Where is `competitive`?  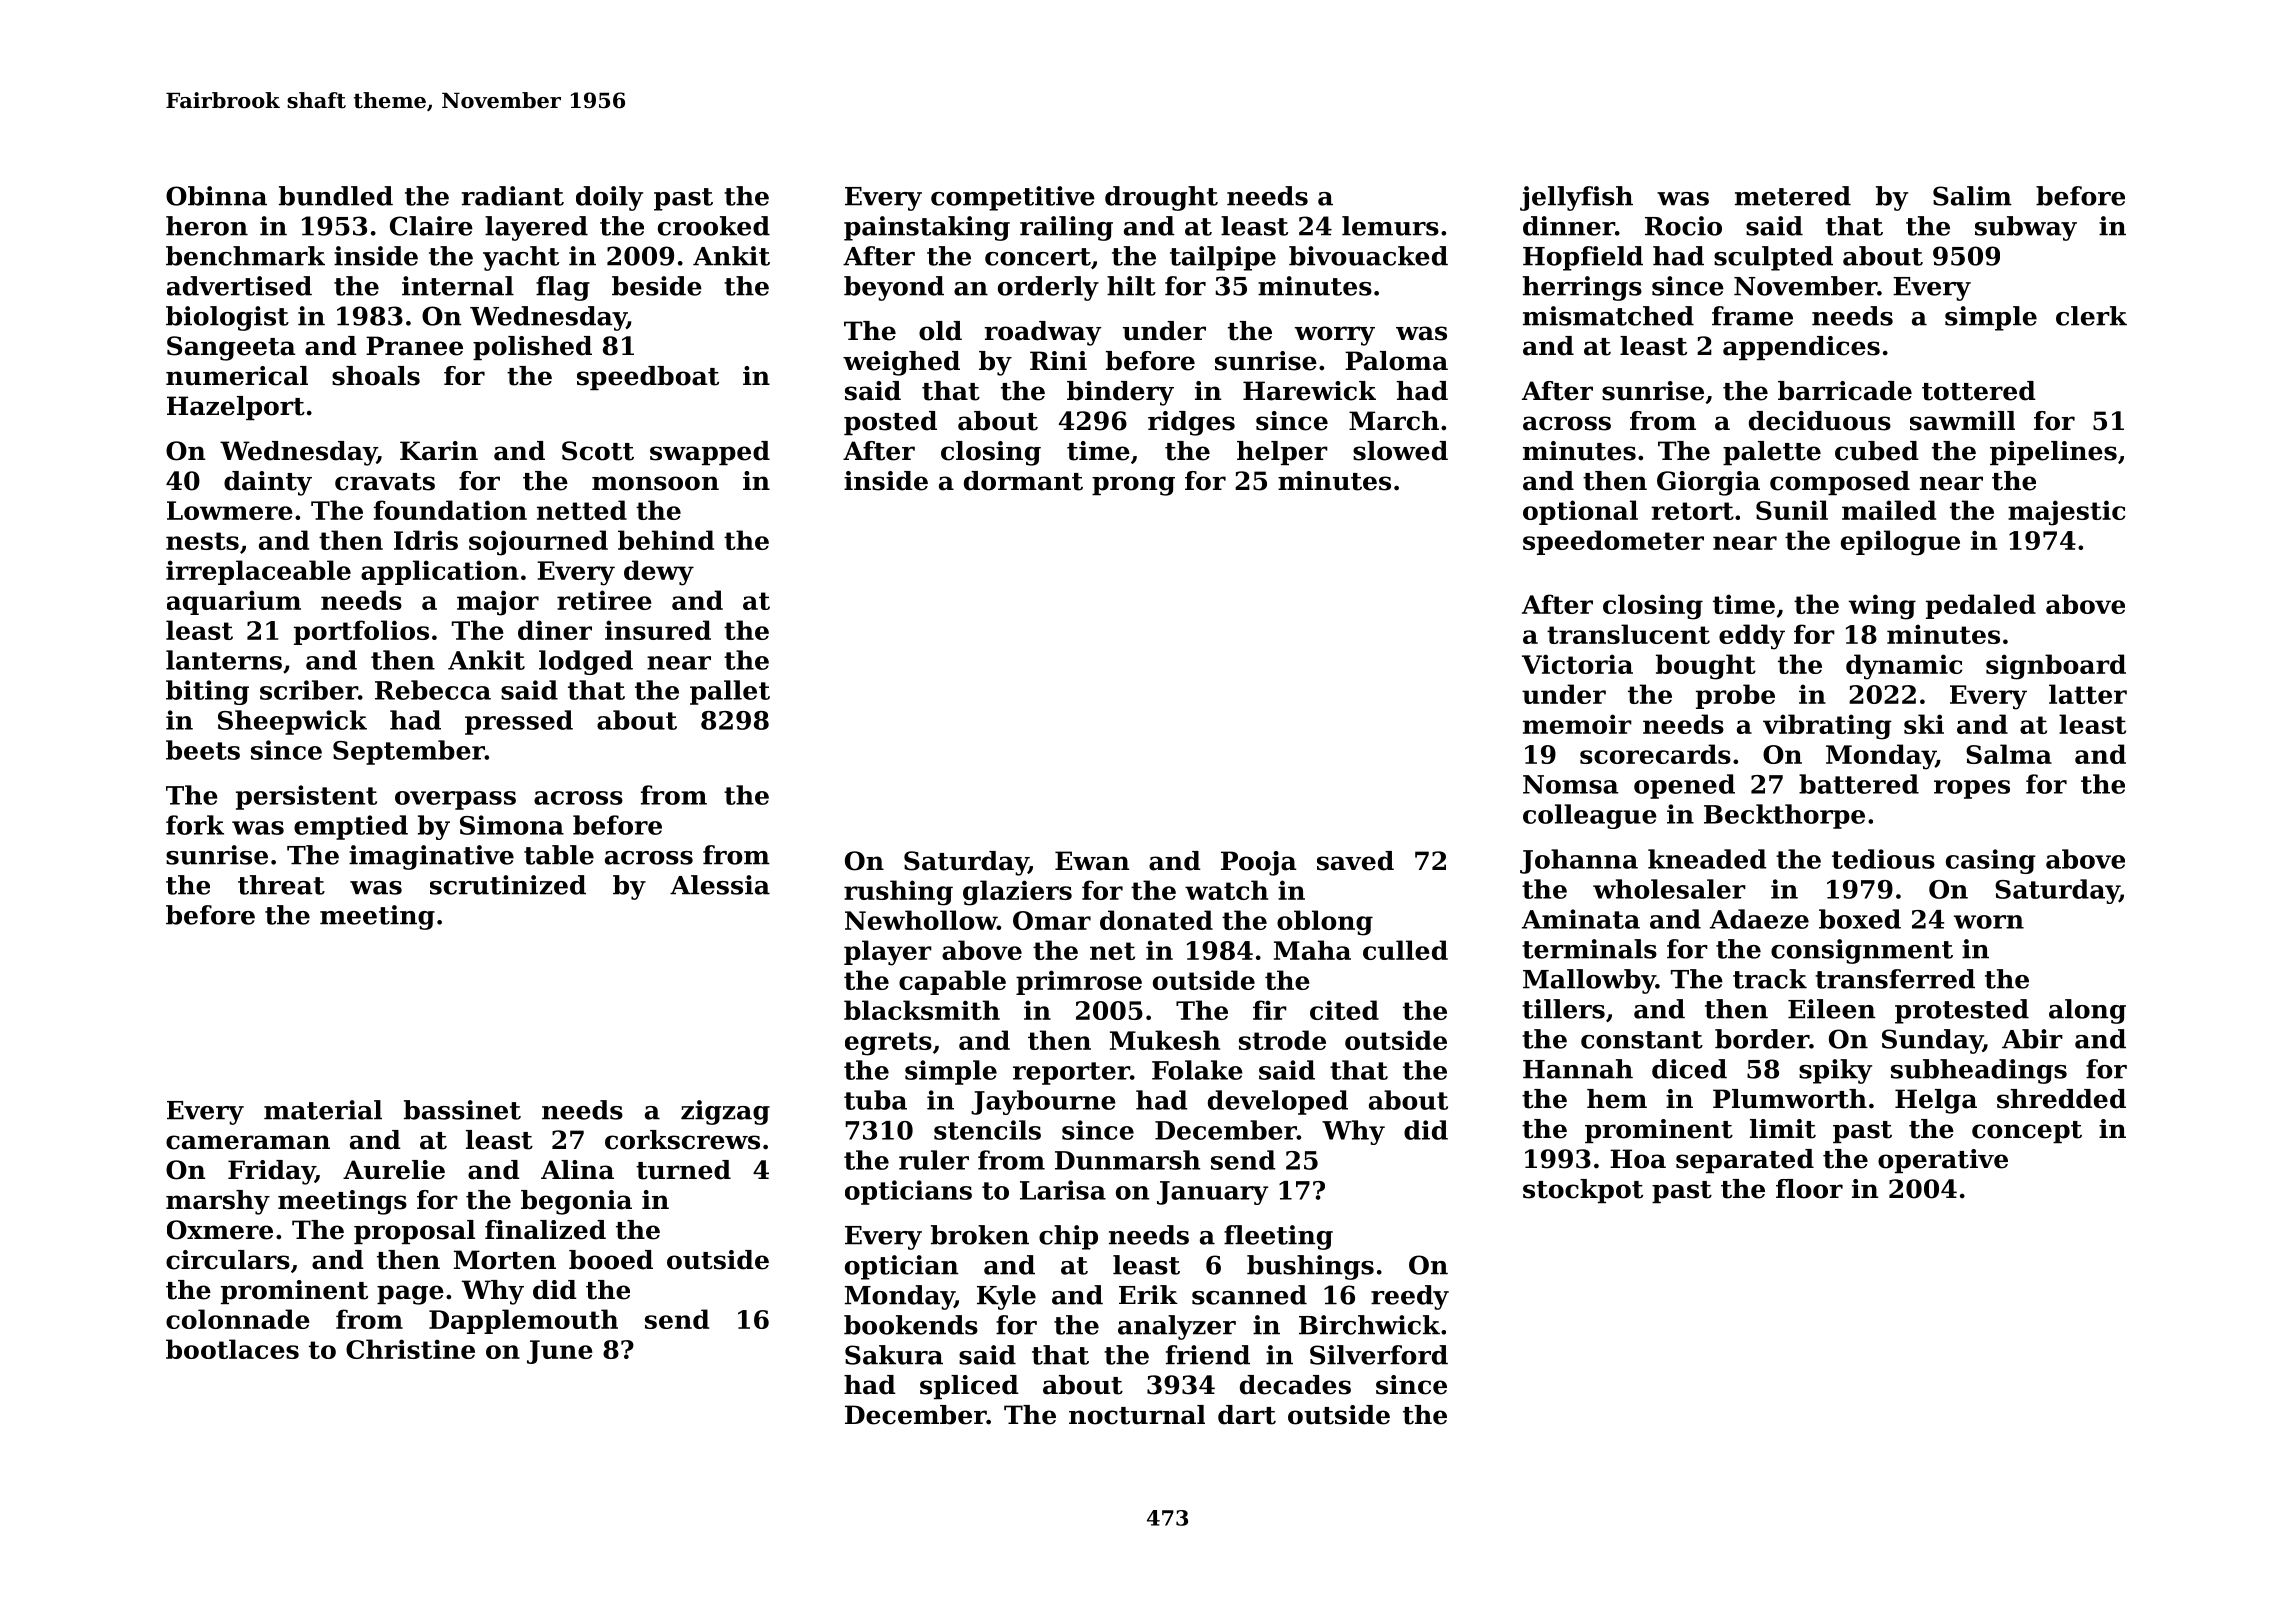
competitive is located at coordinates (1013, 198).
